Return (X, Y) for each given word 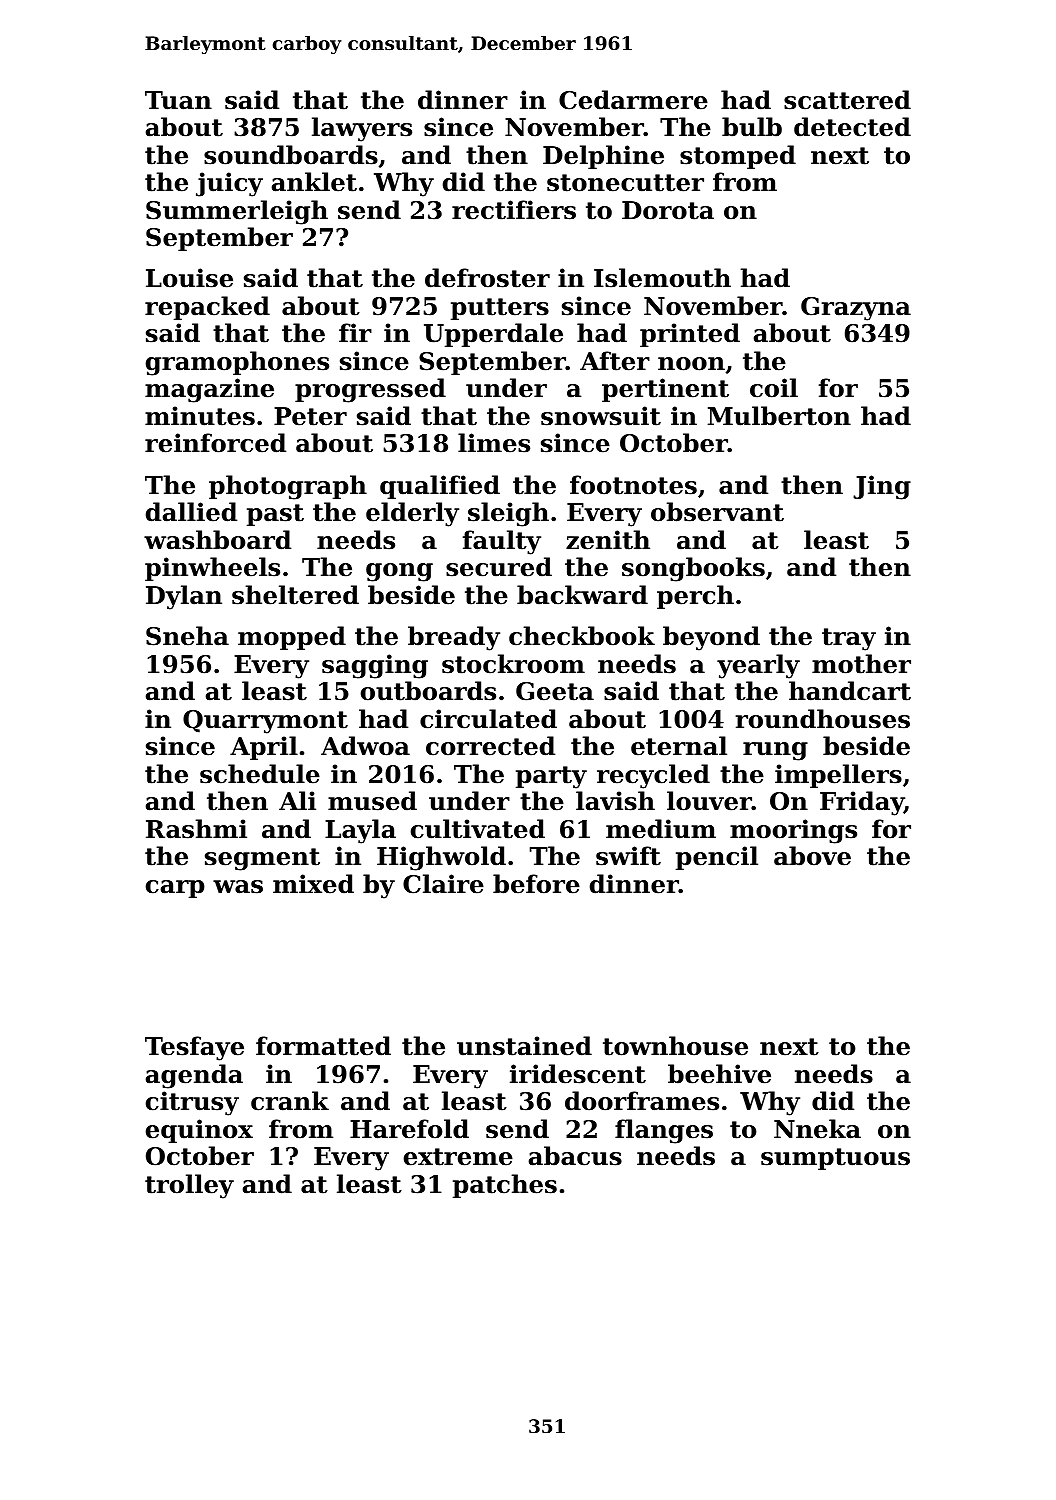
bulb (752, 127)
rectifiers (514, 210)
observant (717, 512)
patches (505, 1186)
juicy (229, 184)
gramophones (237, 363)
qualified (440, 487)
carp (175, 889)
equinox (199, 1131)
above (812, 856)
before (536, 884)
